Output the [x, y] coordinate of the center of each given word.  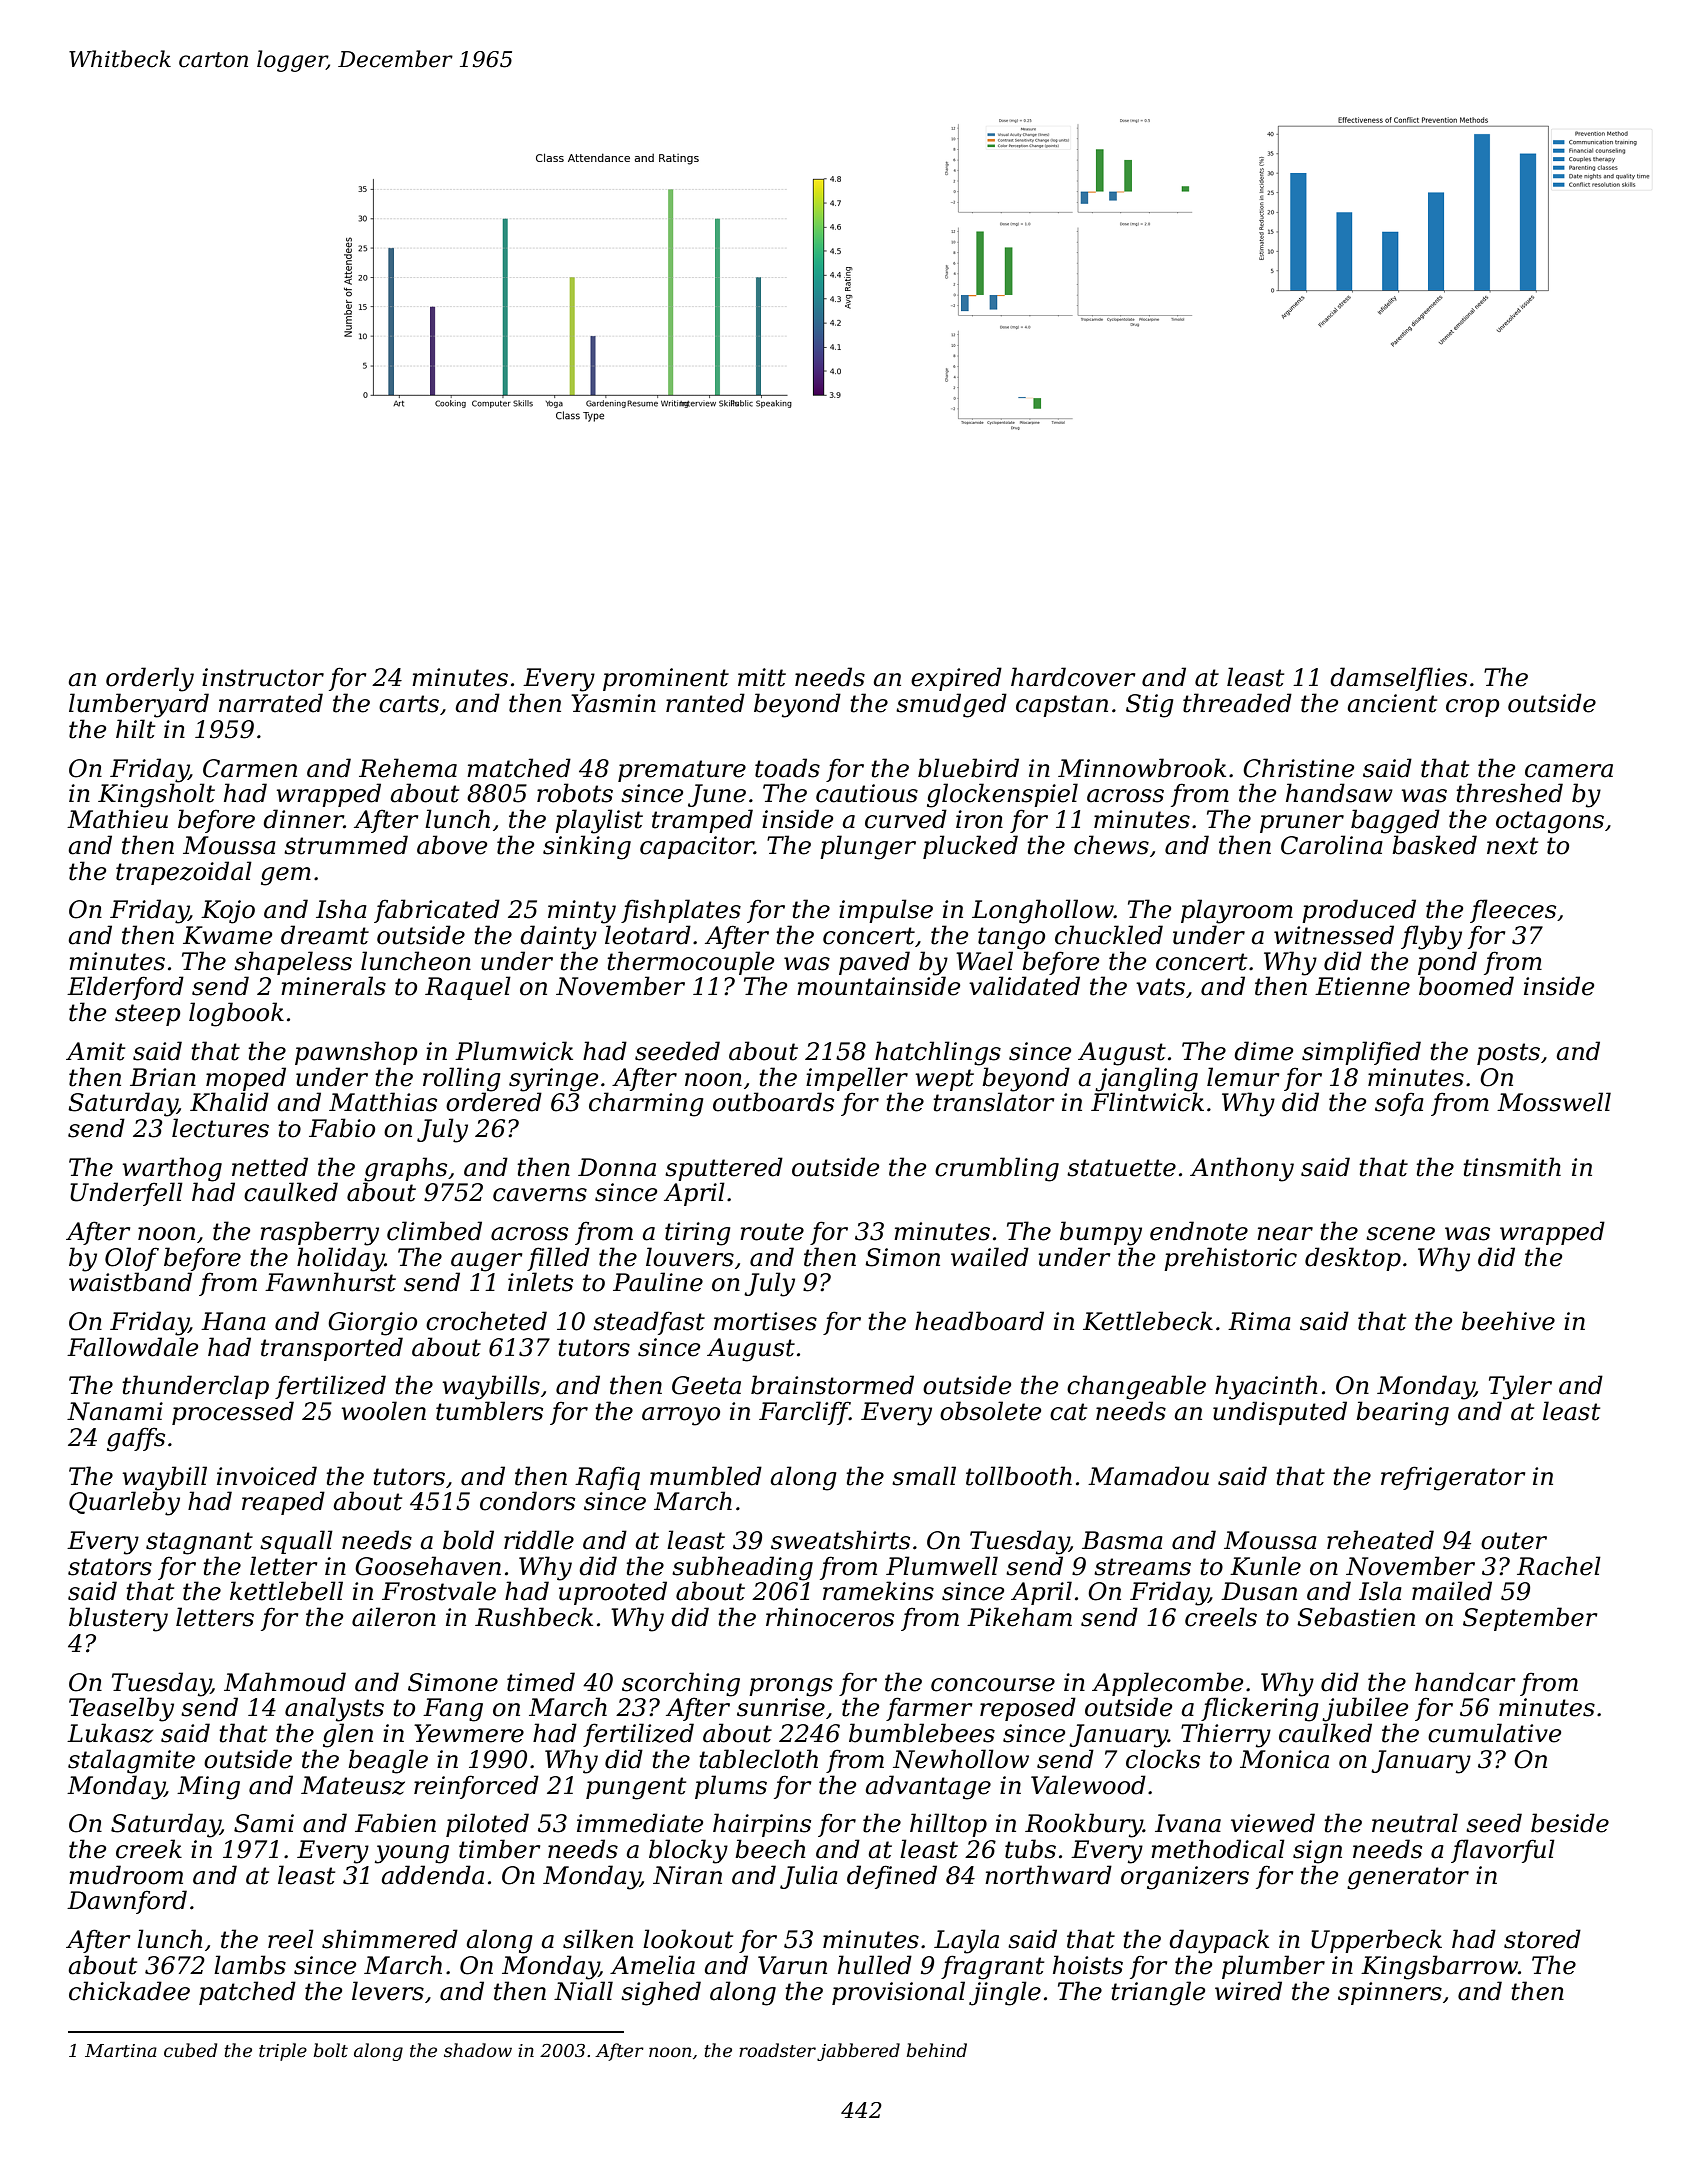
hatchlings [938, 1053]
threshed [1509, 793]
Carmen [250, 768]
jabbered [858, 2052]
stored [1542, 1939]
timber [500, 1849]
